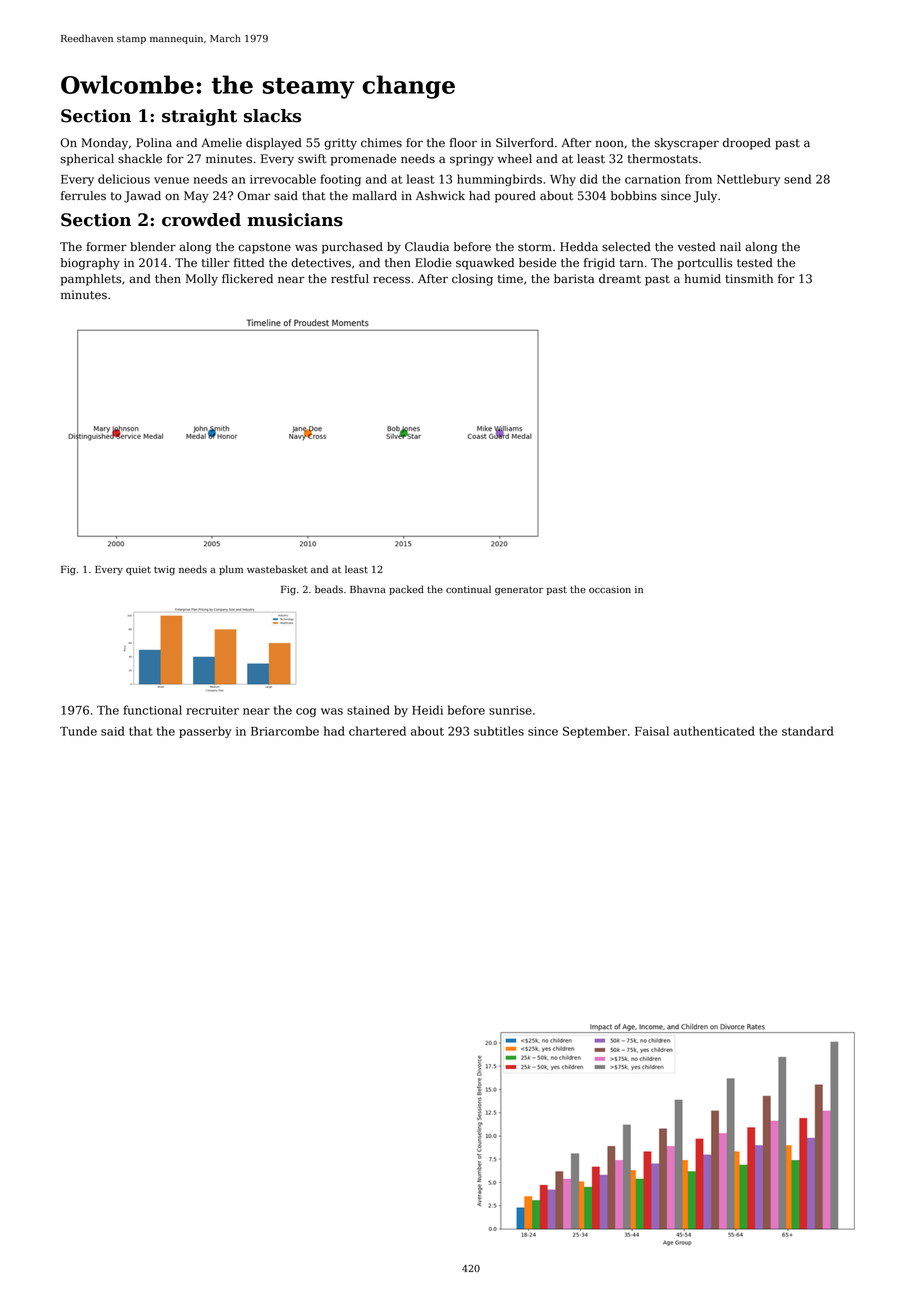 The image size is (924, 1308). What do you see at coordinates (231, 570) in the document?
I see `plum` at bounding box center [231, 570].
